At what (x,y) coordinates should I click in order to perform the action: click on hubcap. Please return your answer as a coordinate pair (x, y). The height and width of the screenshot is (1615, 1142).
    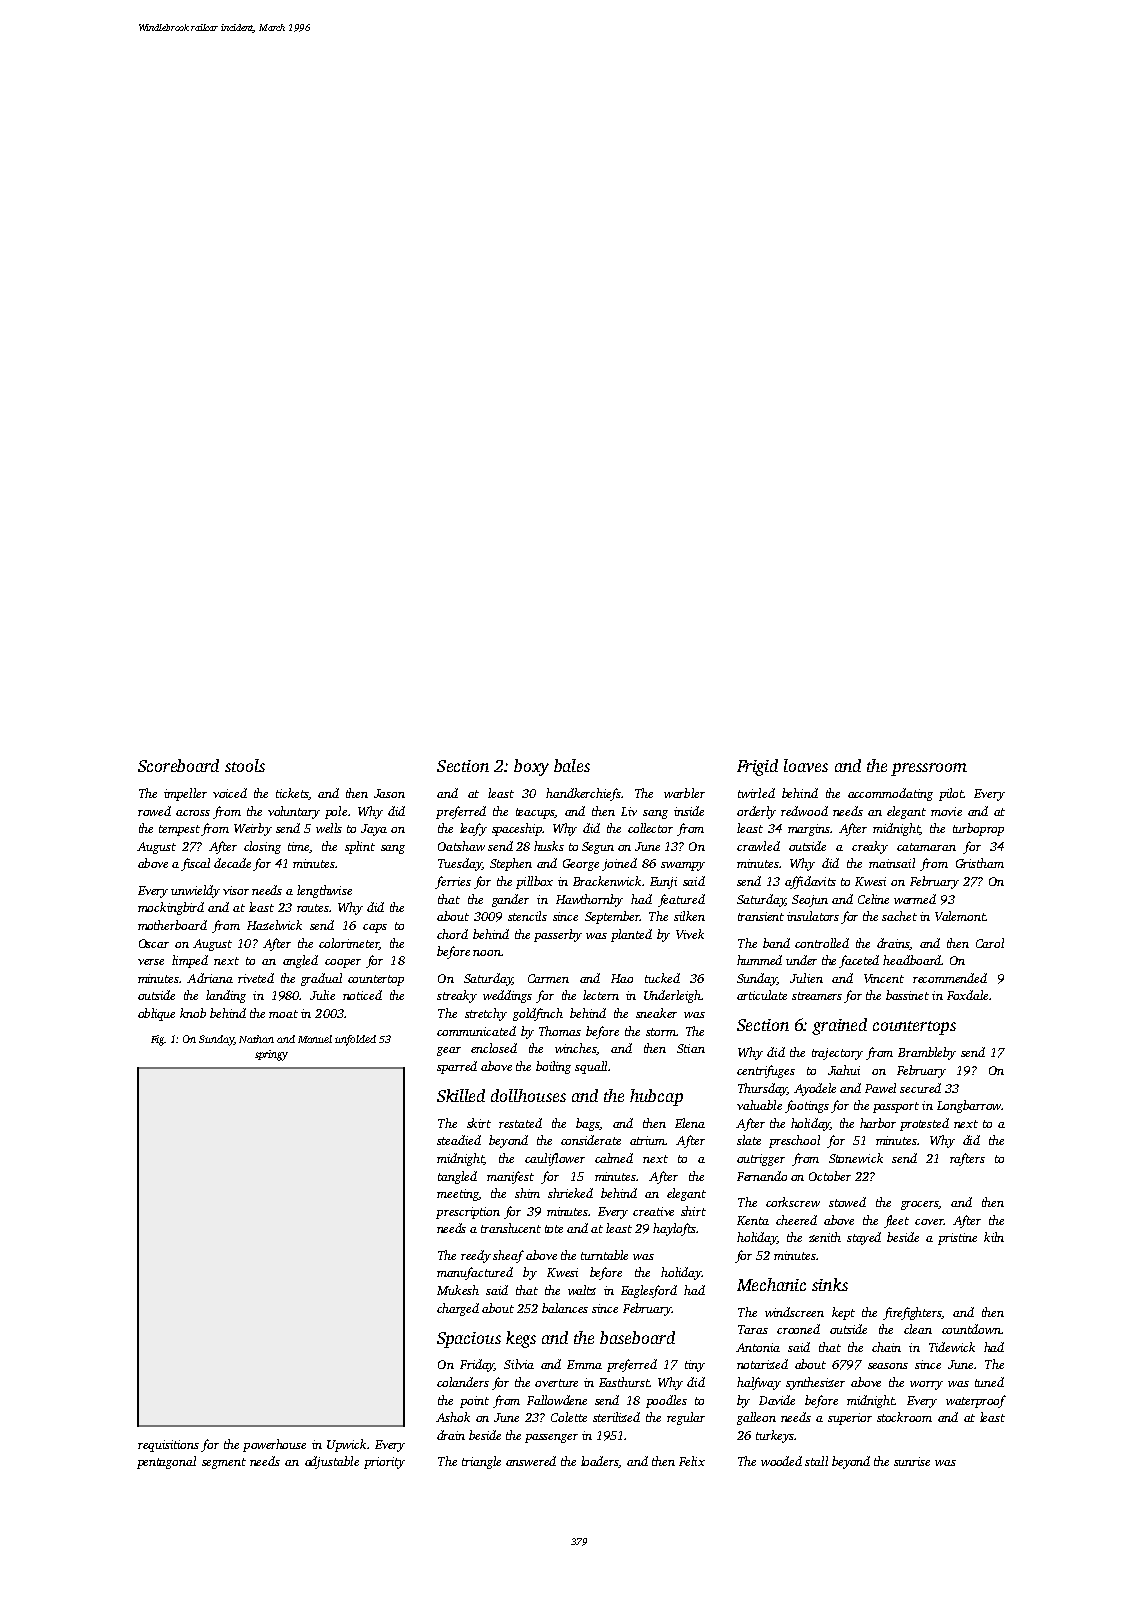
    Looking at the image, I should click on (656, 1097).
